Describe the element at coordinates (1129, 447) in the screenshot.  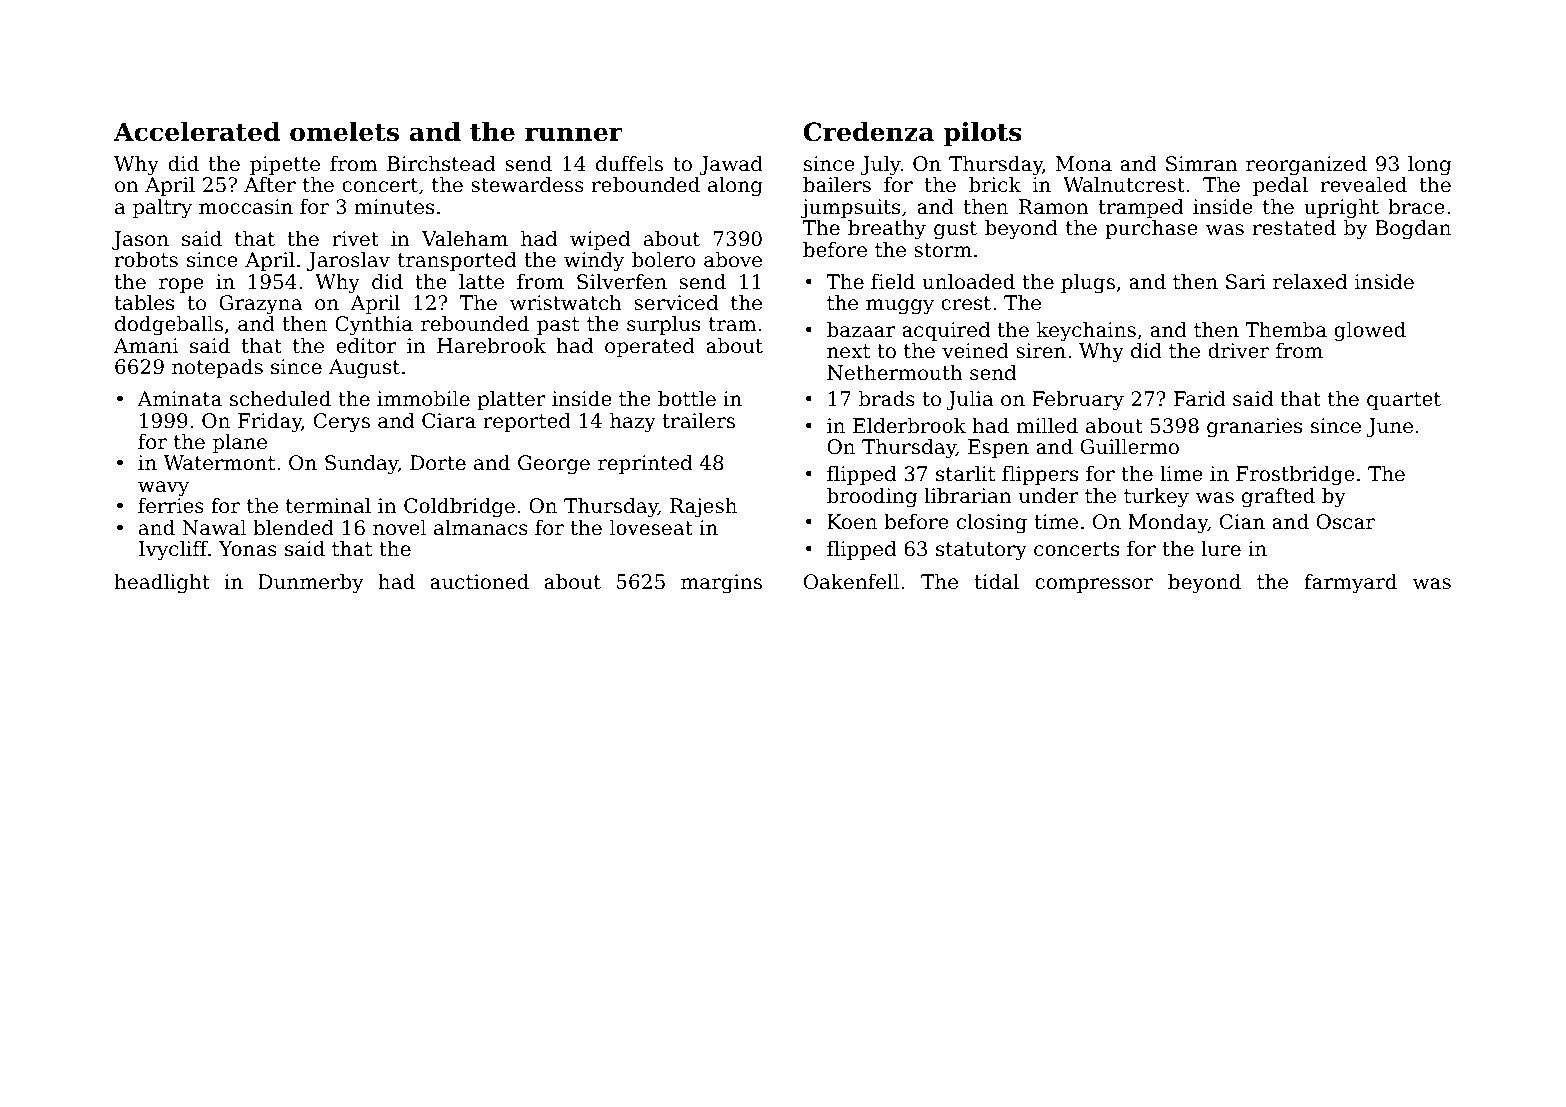
I see `Guillermo` at that location.
